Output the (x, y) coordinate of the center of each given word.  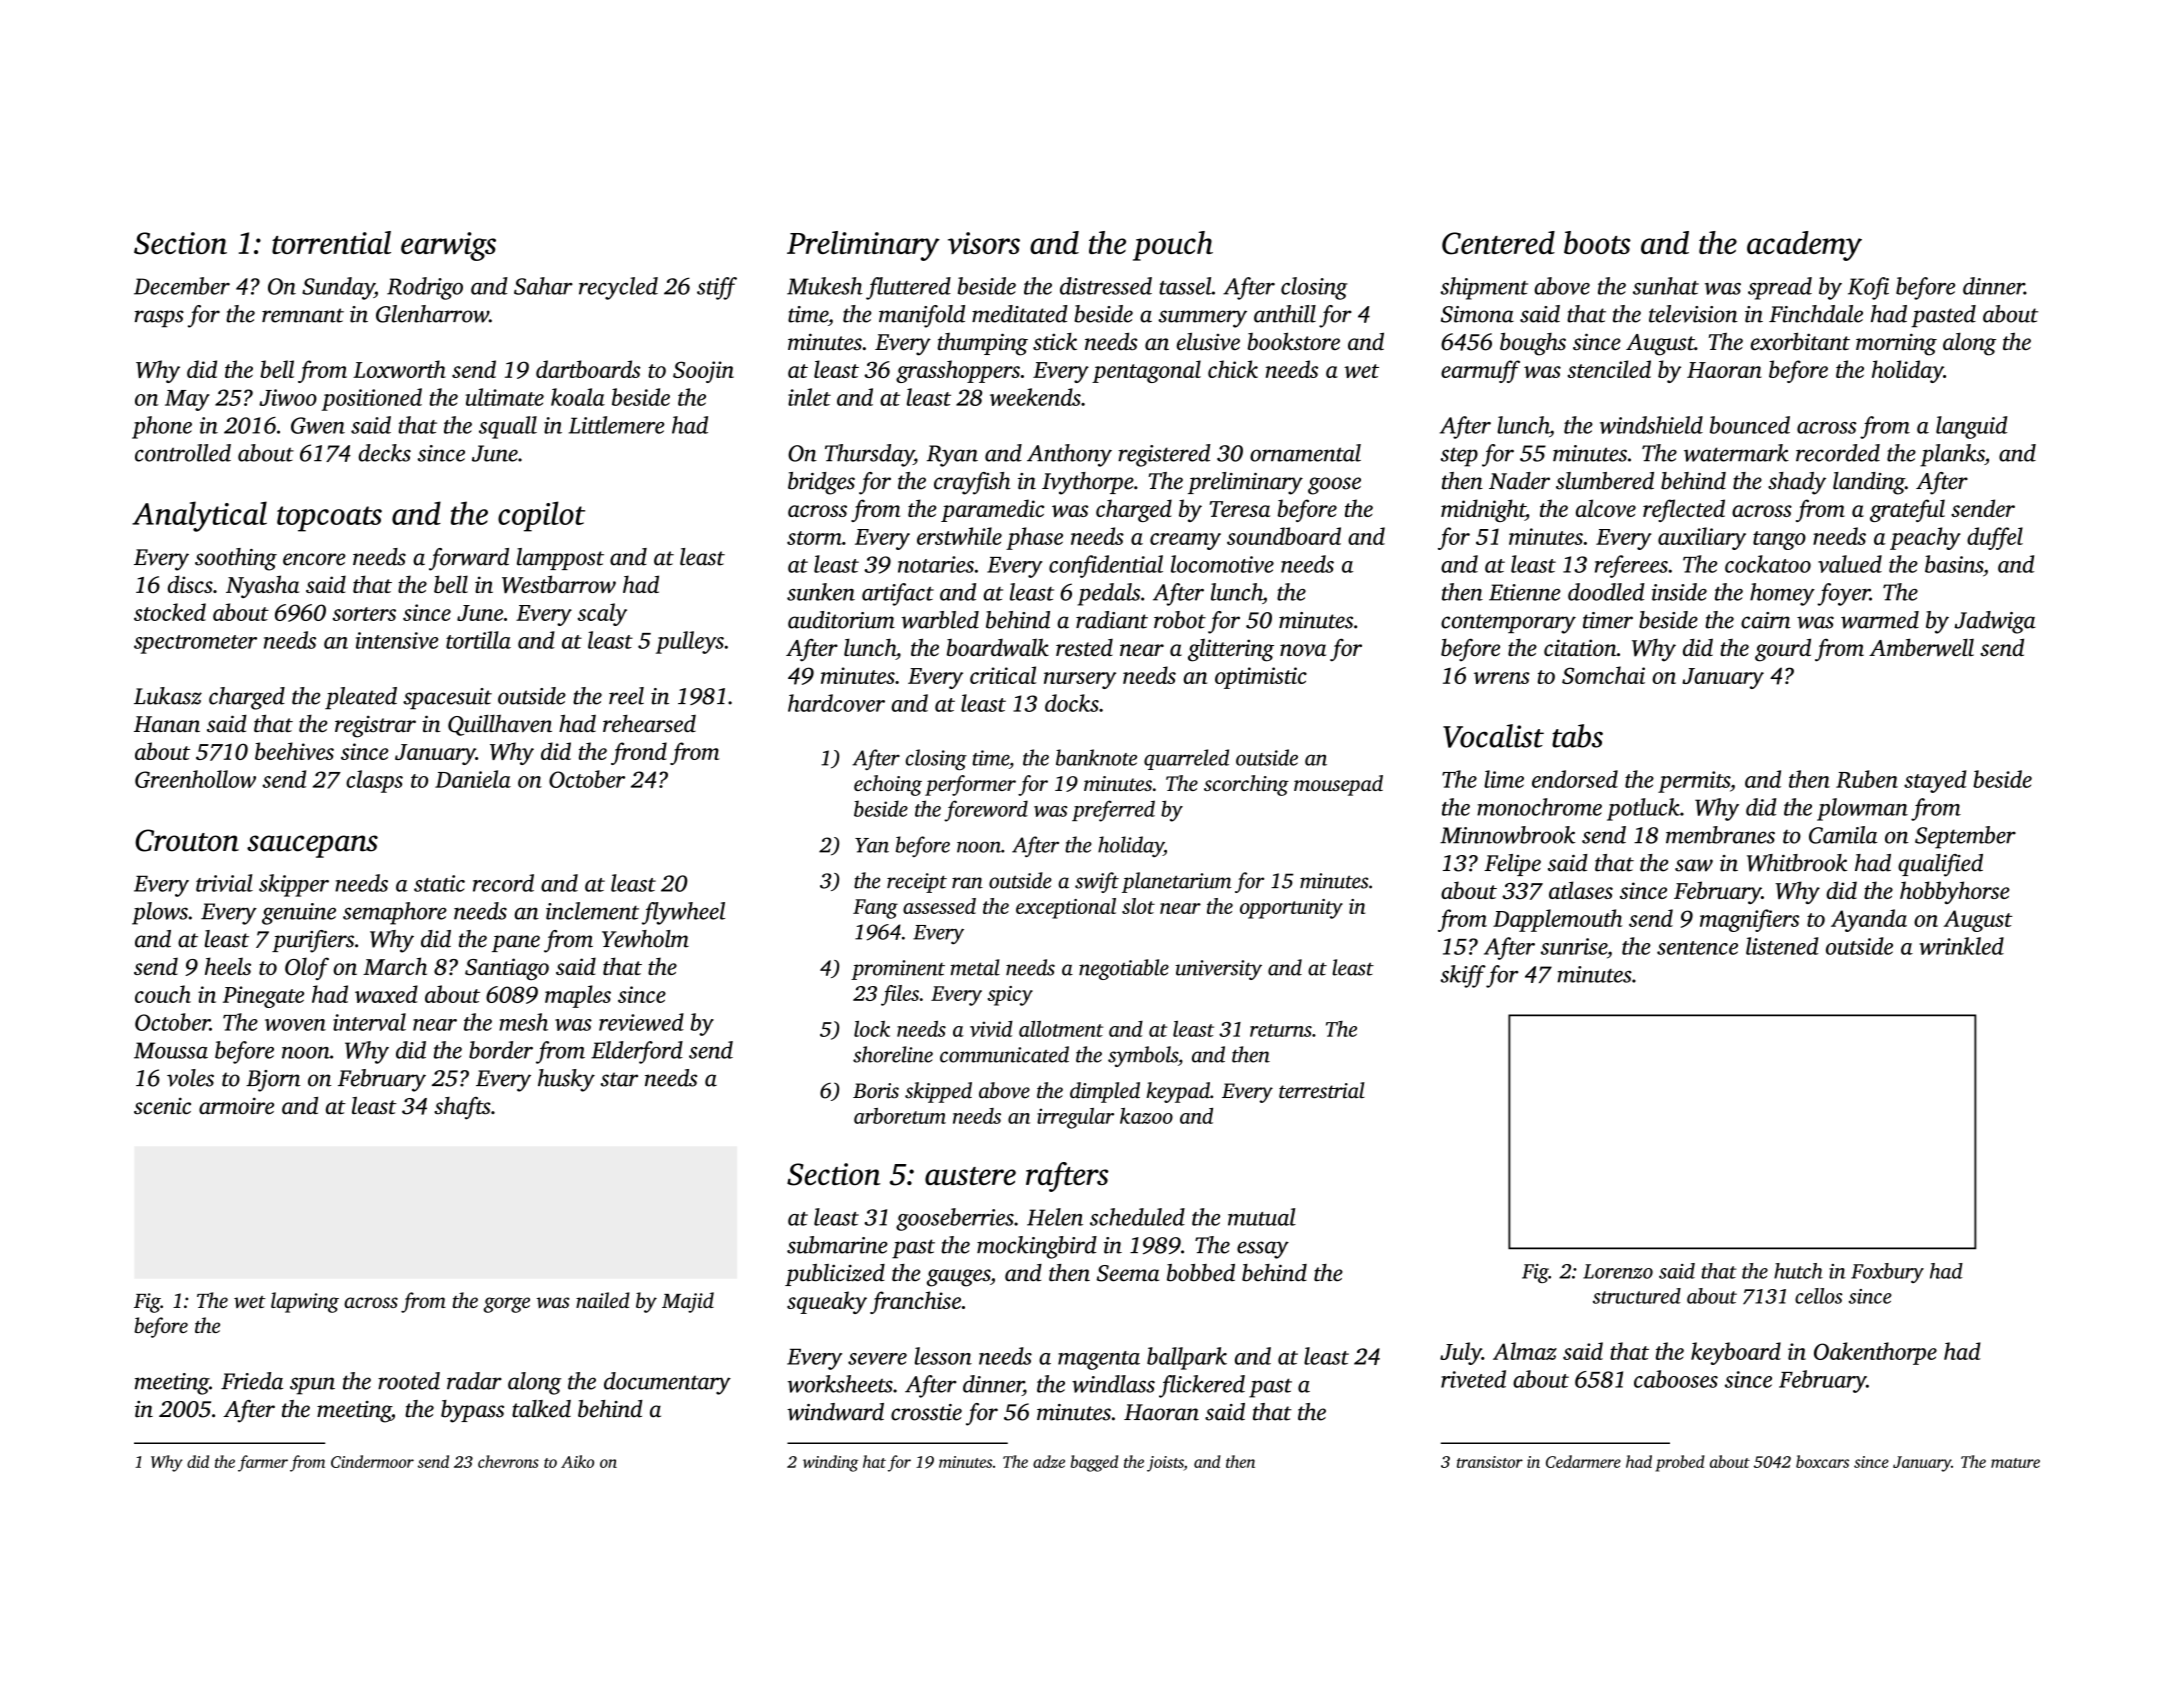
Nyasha (262, 586)
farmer (263, 1463)
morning (1896, 344)
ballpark (1187, 1358)
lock (872, 1029)
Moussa (171, 1050)
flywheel (683, 913)
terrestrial (1322, 1090)
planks (1952, 455)
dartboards (588, 369)
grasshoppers (958, 371)
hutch (1798, 1271)
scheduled (1137, 1217)
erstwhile (959, 536)
